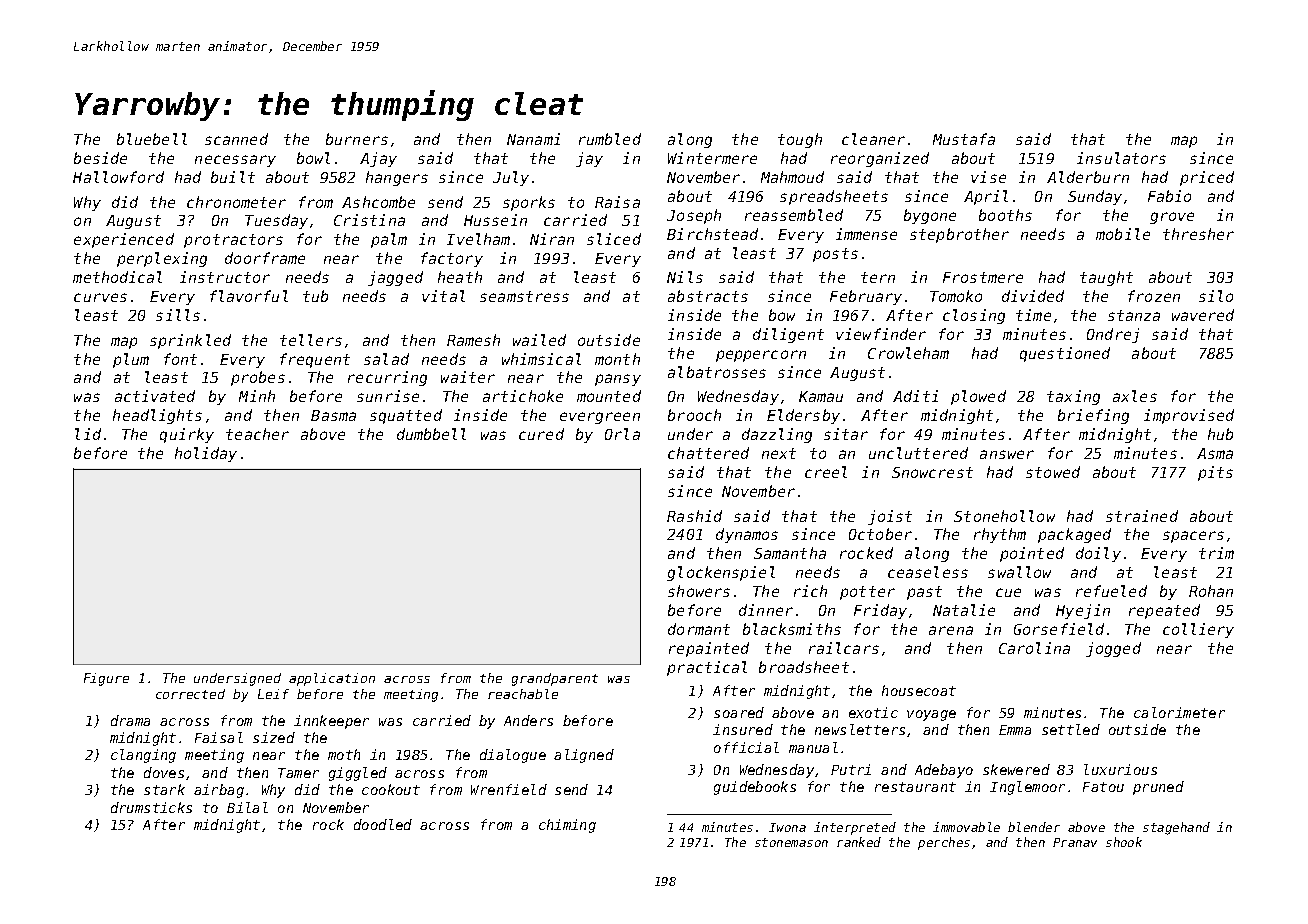  What do you see at coordinates (124, 240) in the screenshot?
I see `experienced` at bounding box center [124, 240].
